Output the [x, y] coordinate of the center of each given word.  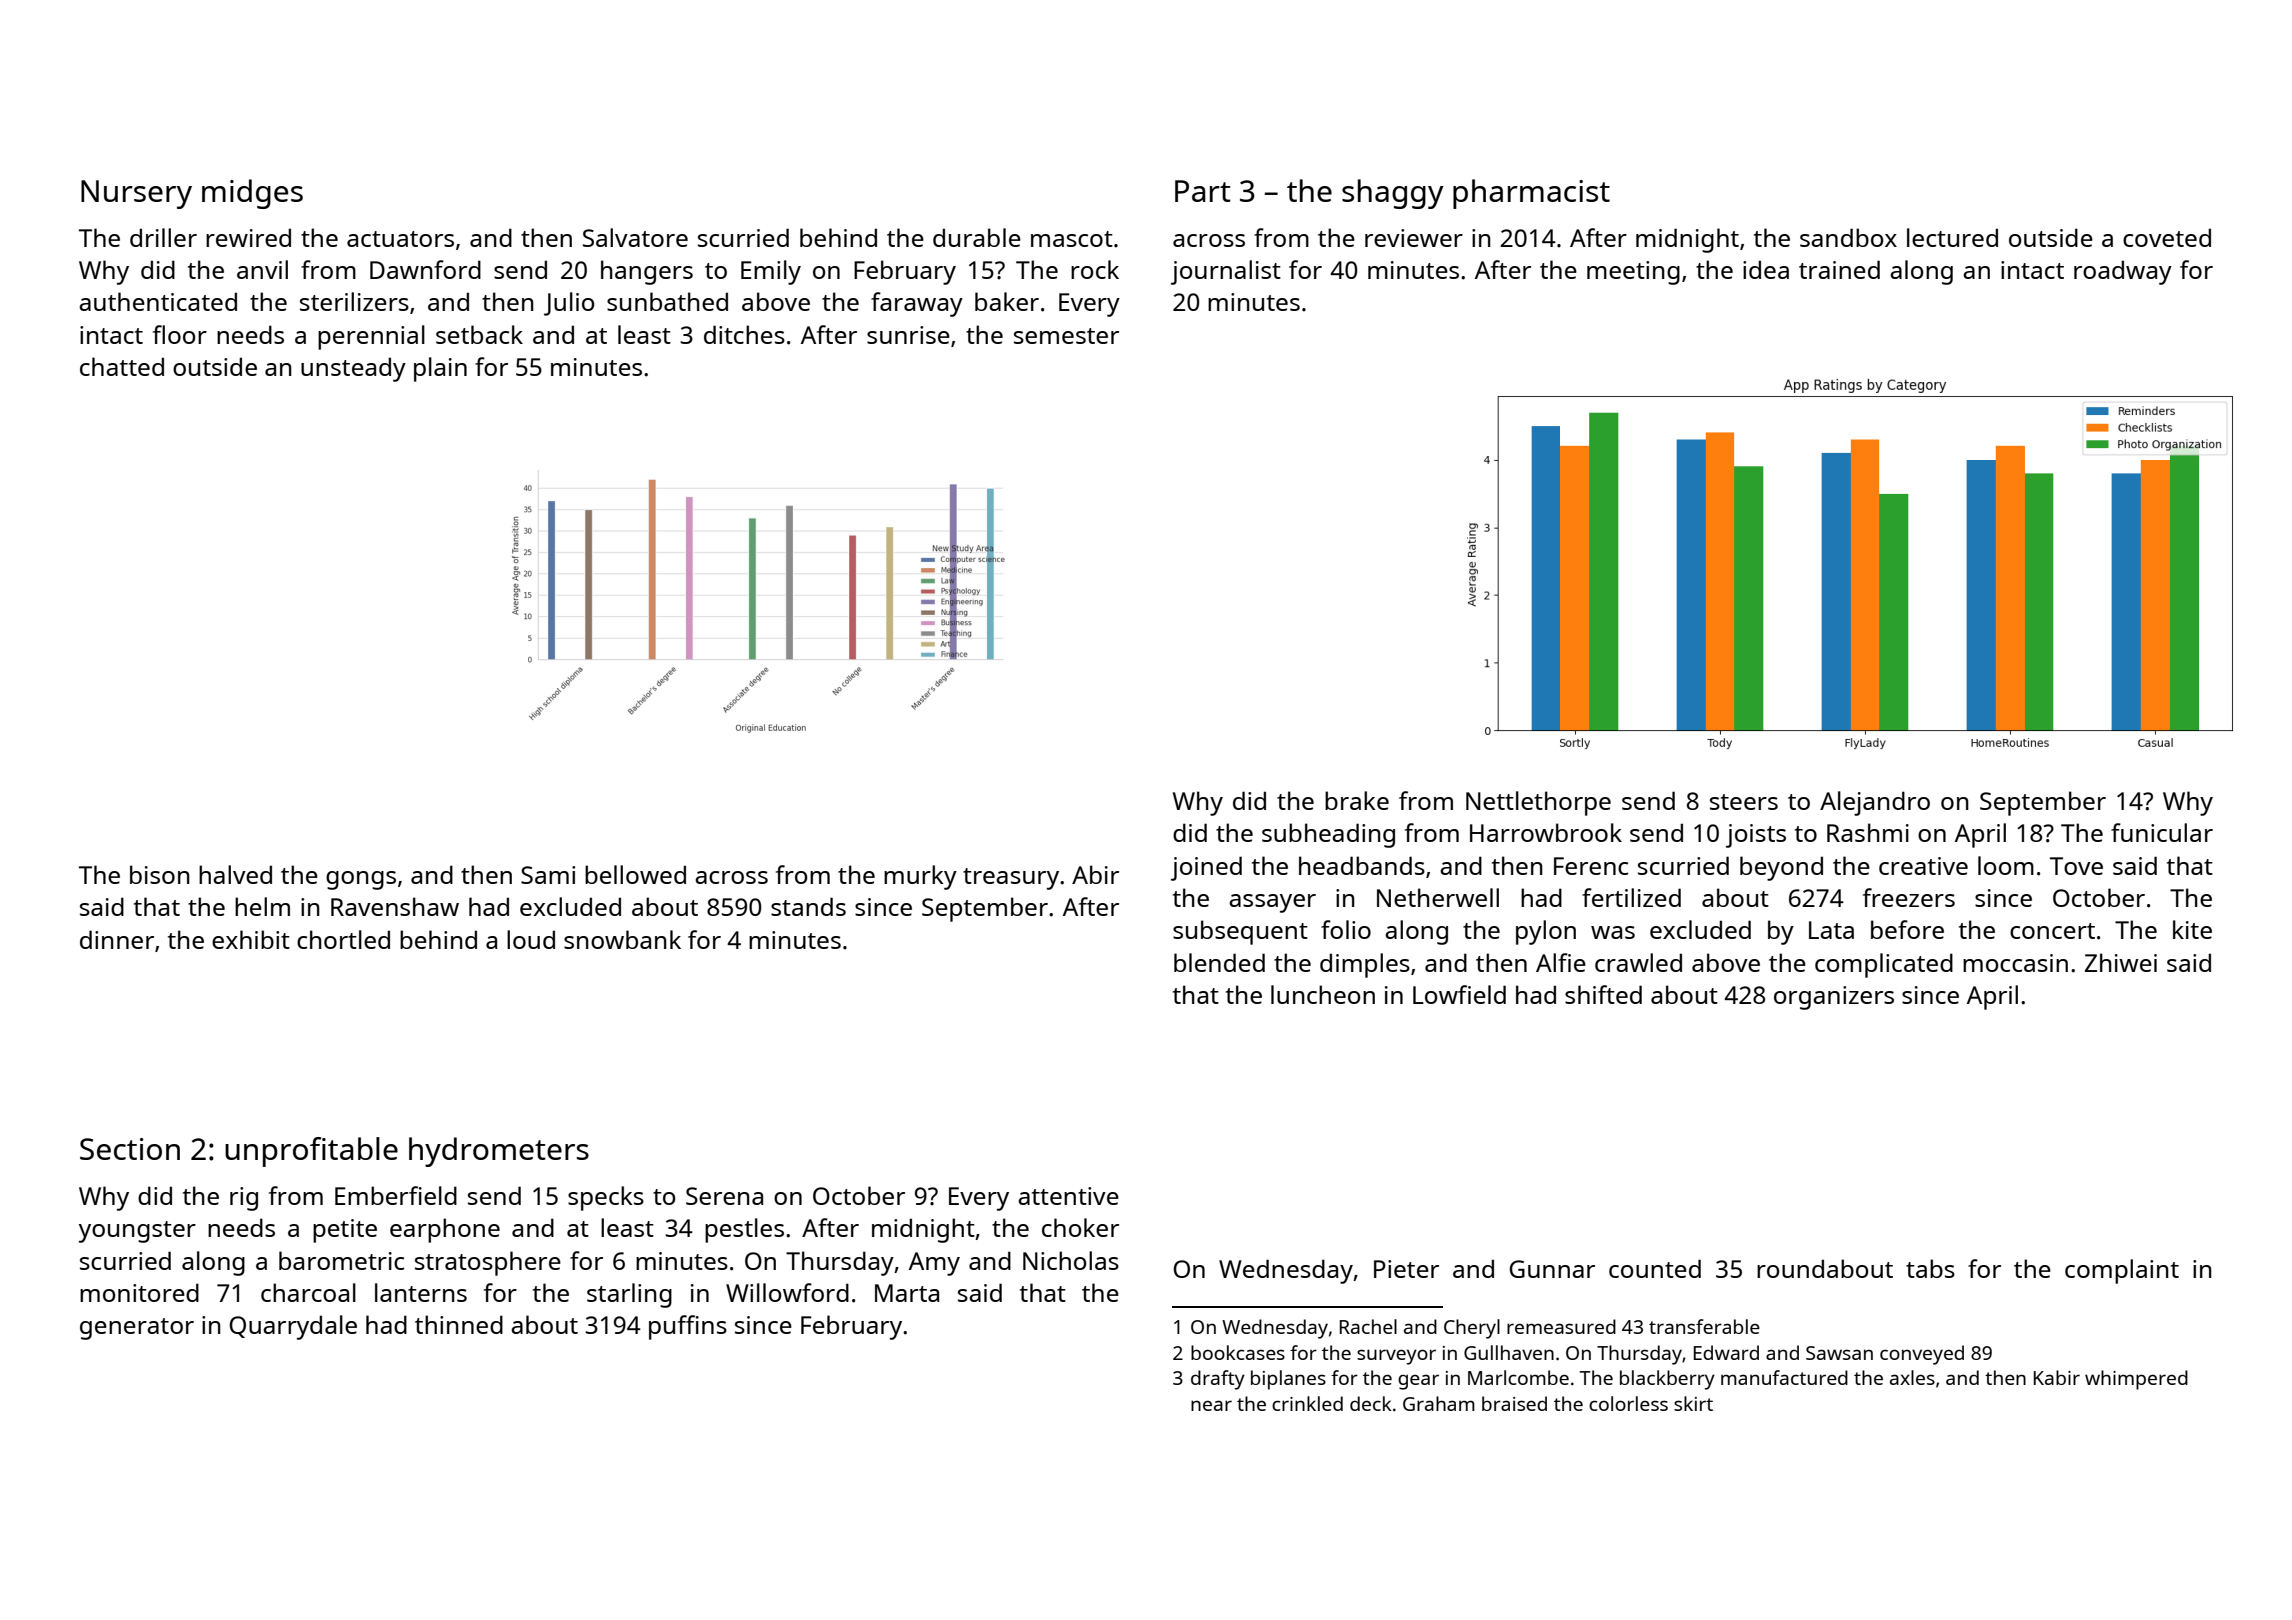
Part [1203, 191]
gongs [361, 880]
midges [252, 194]
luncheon [1323, 994]
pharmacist [1531, 194]
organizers [1834, 998]
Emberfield [396, 1195]
